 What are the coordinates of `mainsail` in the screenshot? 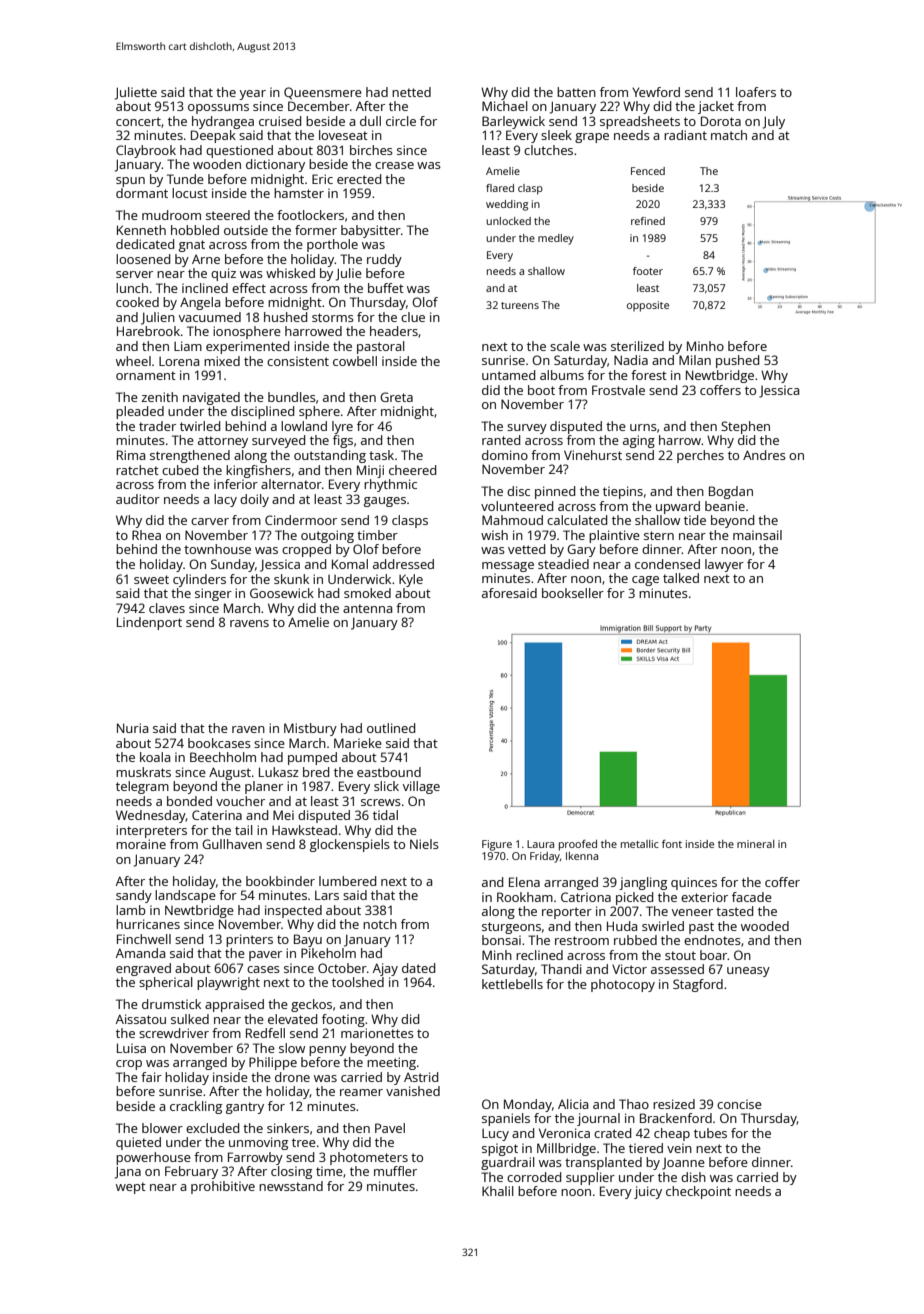 It's located at (757, 535).
